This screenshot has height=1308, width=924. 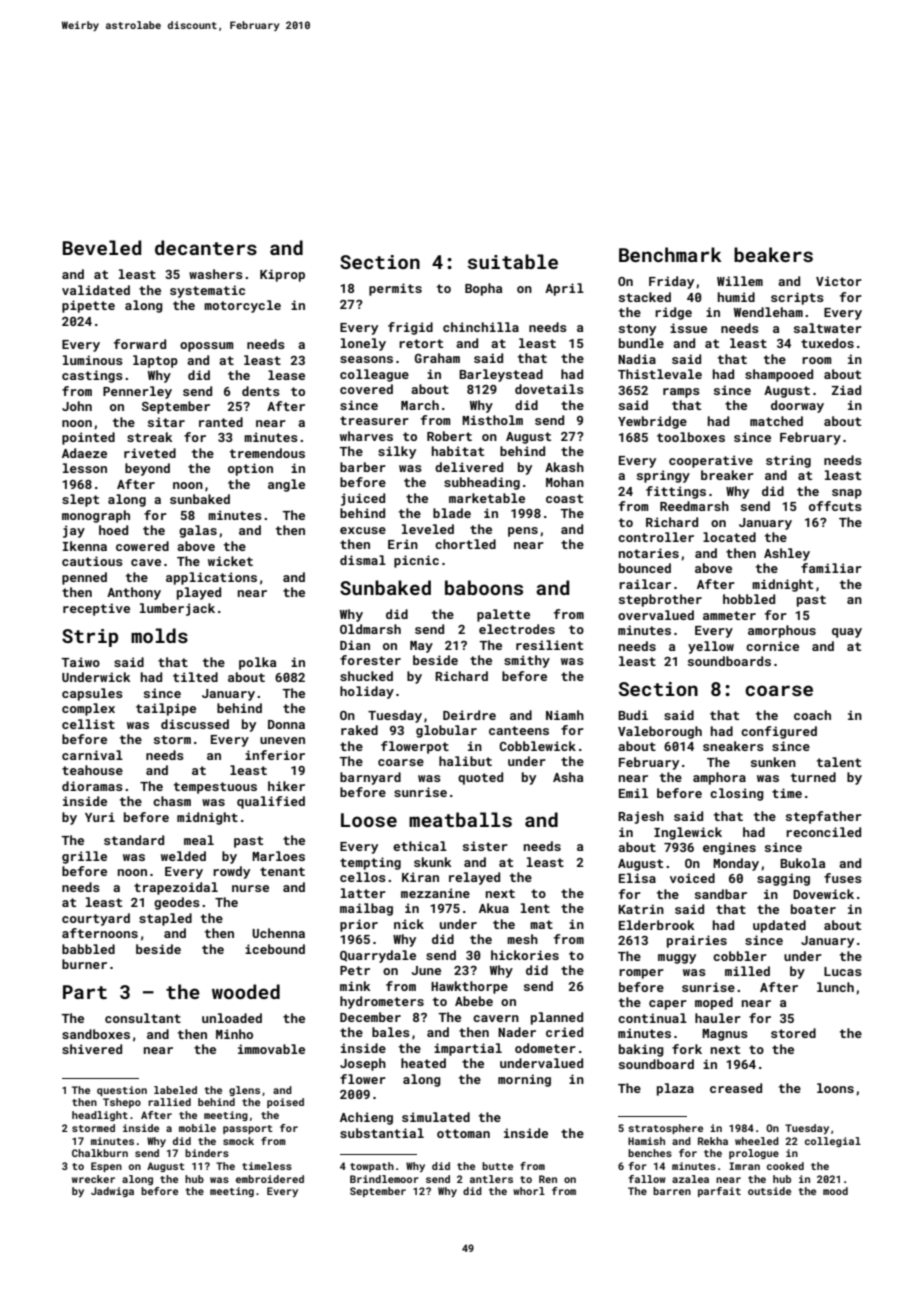 I want to click on Beveled, so click(x=102, y=247).
